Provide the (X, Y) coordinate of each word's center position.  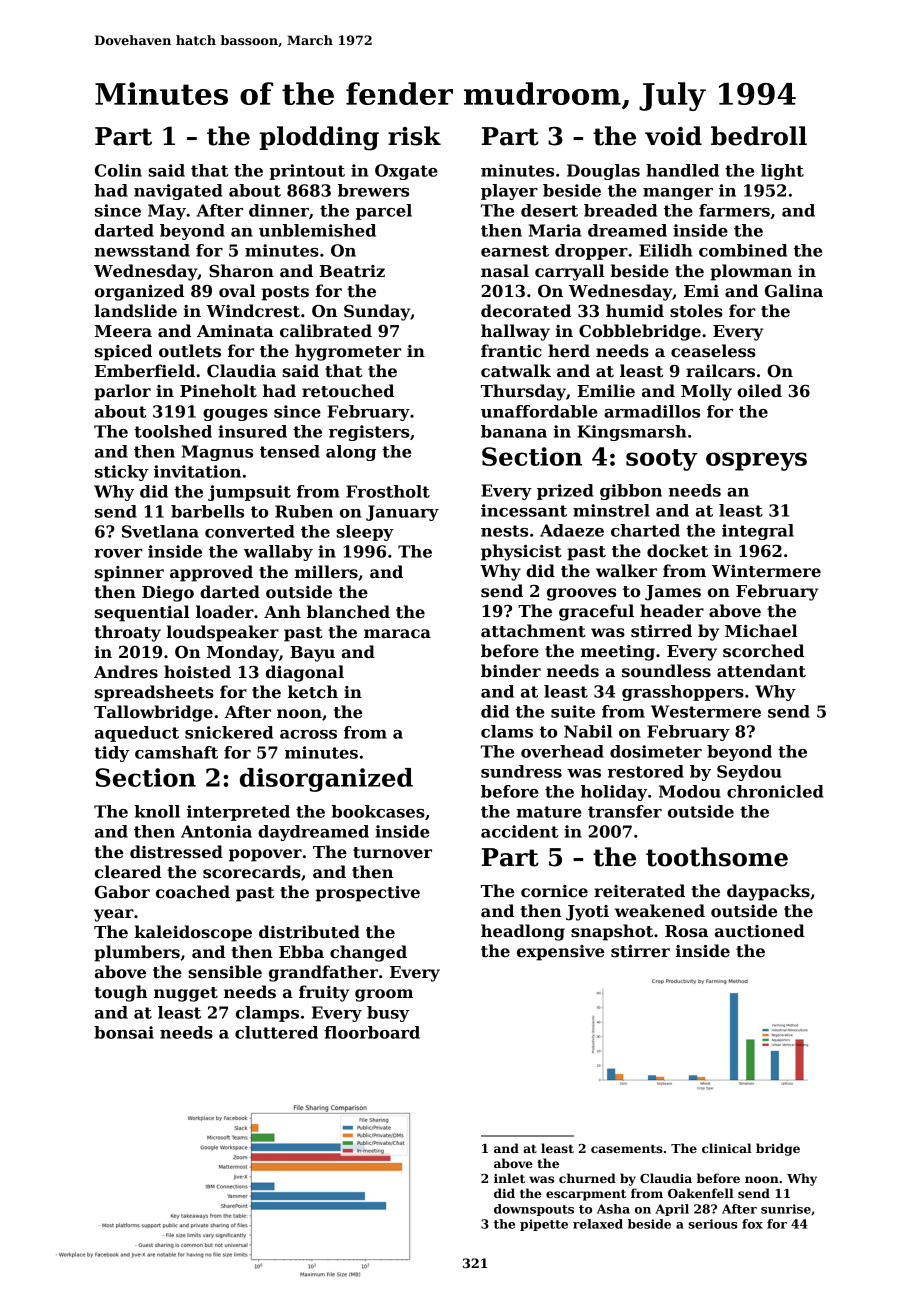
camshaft (176, 752)
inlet (509, 1178)
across (308, 734)
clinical (727, 1148)
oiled (759, 391)
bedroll (759, 136)
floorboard (372, 1032)
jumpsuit (249, 493)
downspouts (534, 1210)
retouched (348, 391)
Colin (118, 170)
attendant (761, 671)
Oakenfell (701, 1193)
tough (121, 993)
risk (414, 136)
